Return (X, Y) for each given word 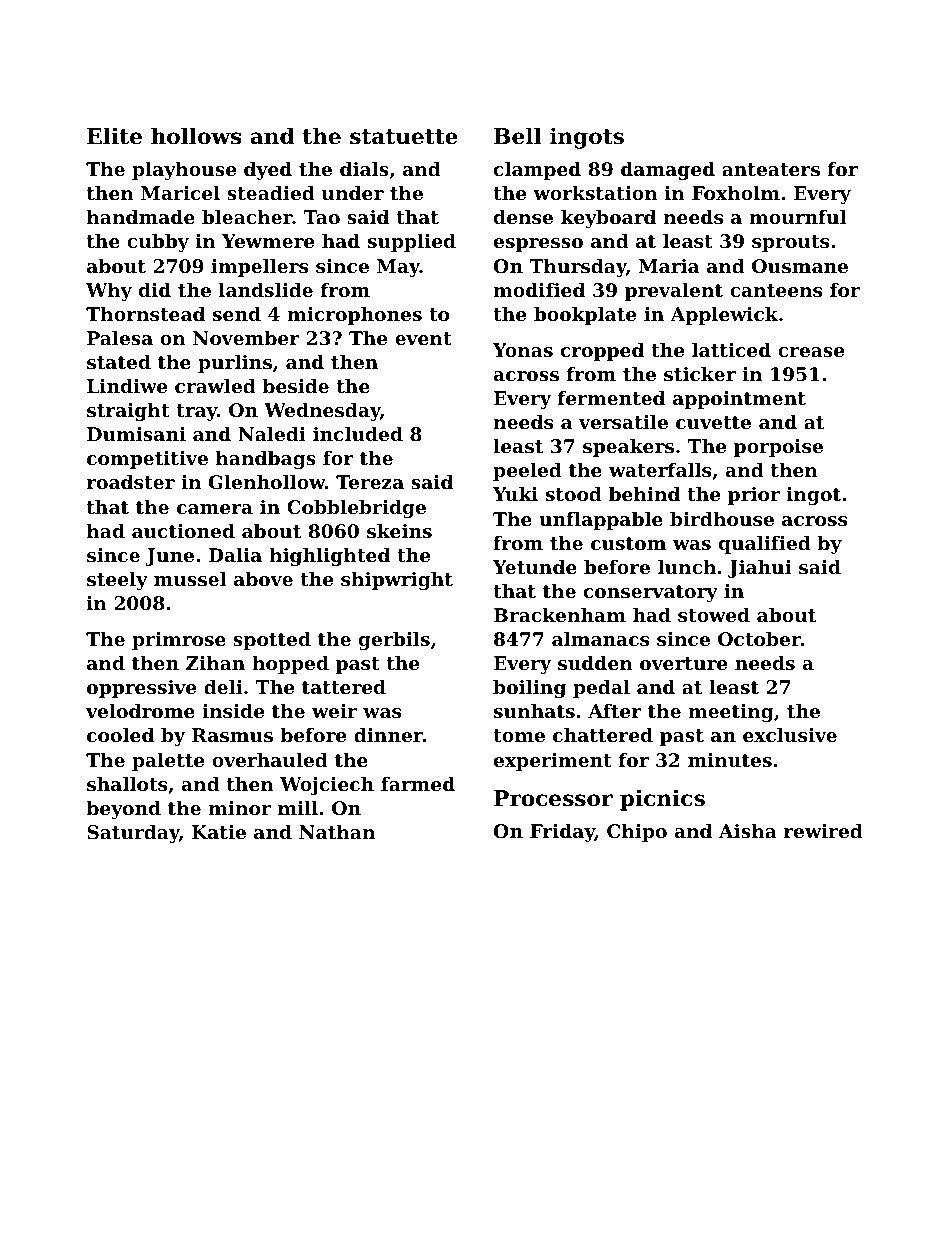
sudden (595, 663)
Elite (114, 136)
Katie (219, 832)
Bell (517, 136)
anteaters (771, 170)
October (759, 639)
